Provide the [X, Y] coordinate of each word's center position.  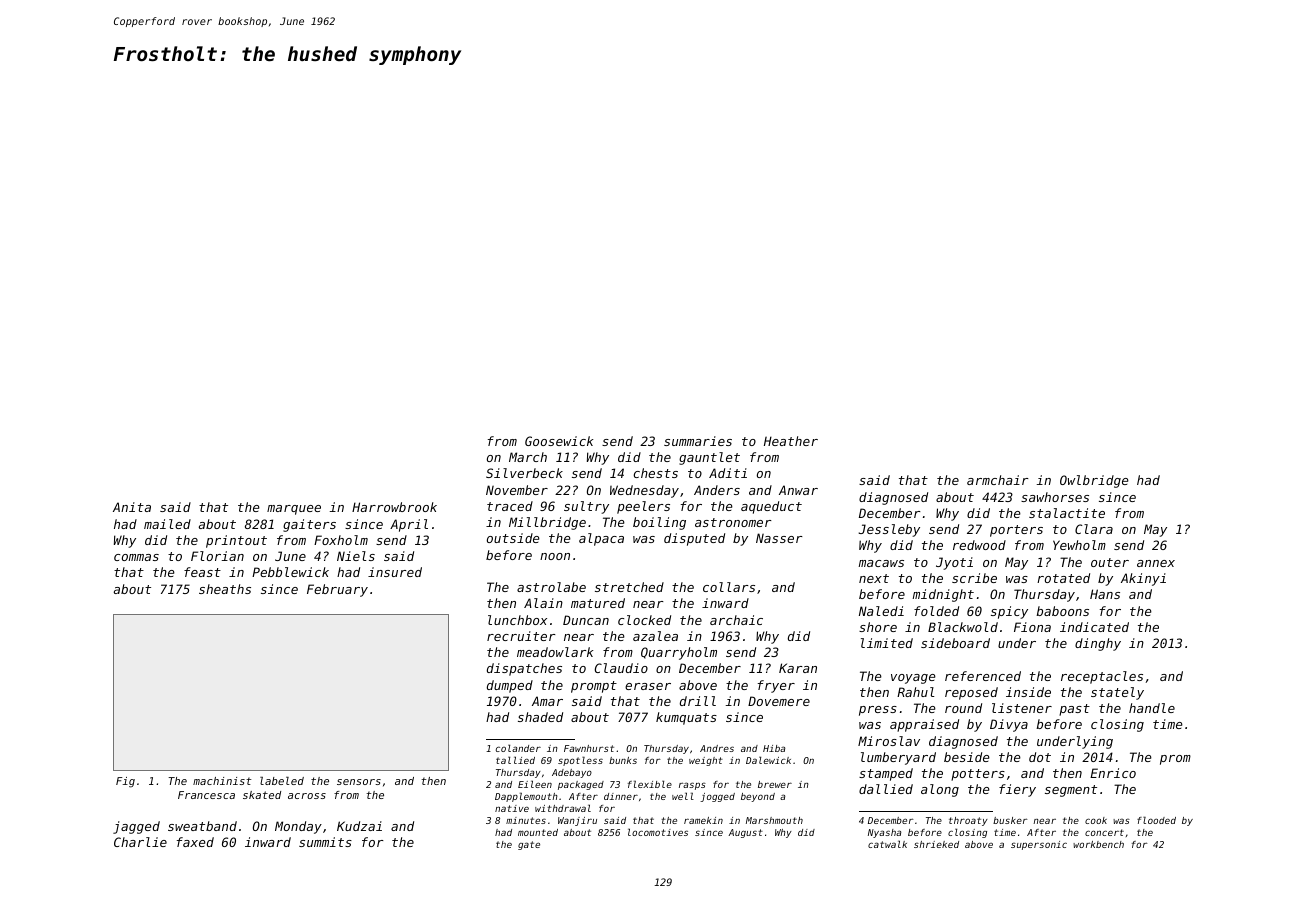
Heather [791, 441]
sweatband [202, 826]
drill [698, 701]
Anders [717, 490]
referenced [983, 676]
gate [529, 845]
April [409, 525]
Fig [125, 782]
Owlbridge [1094, 481]
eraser [648, 686]
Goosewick [559, 441]
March [528, 457]
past [1074, 710]
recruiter [521, 636]
